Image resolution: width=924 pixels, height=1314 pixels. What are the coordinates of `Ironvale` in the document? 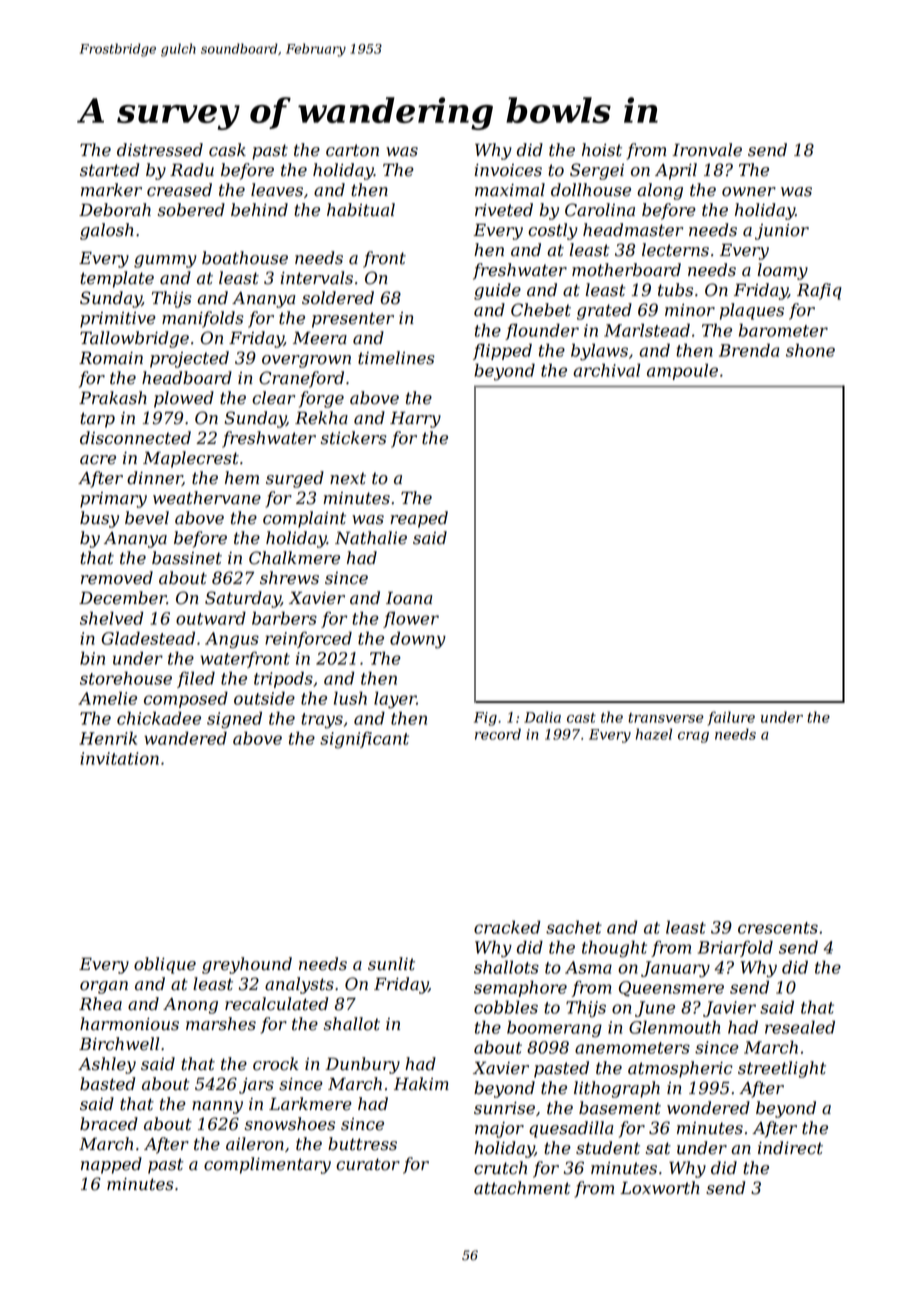 It's located at (707, 150).
